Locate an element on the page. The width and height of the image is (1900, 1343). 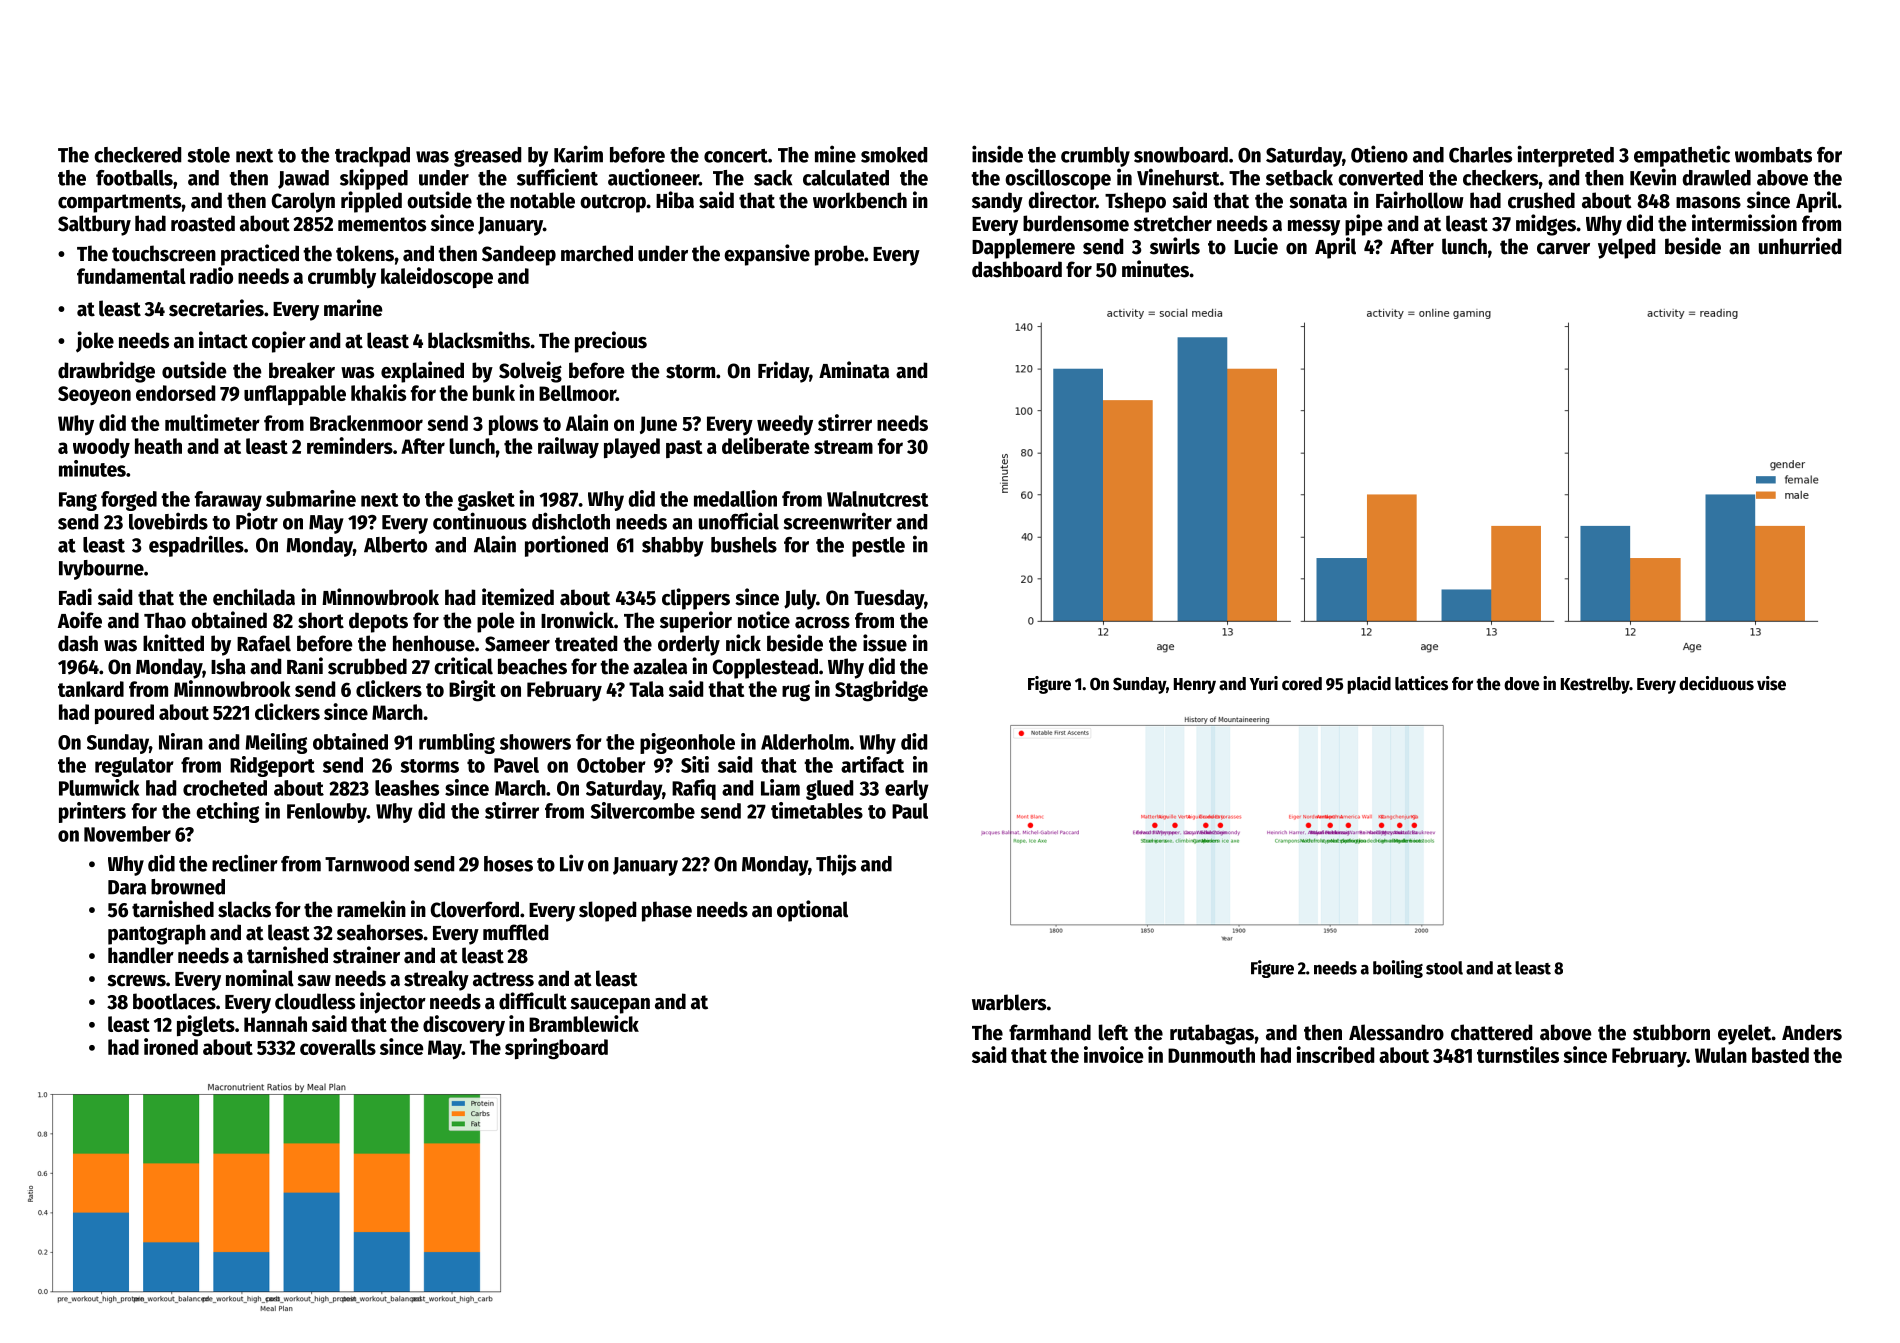
Thijs is located at coordinates (836, 865).
